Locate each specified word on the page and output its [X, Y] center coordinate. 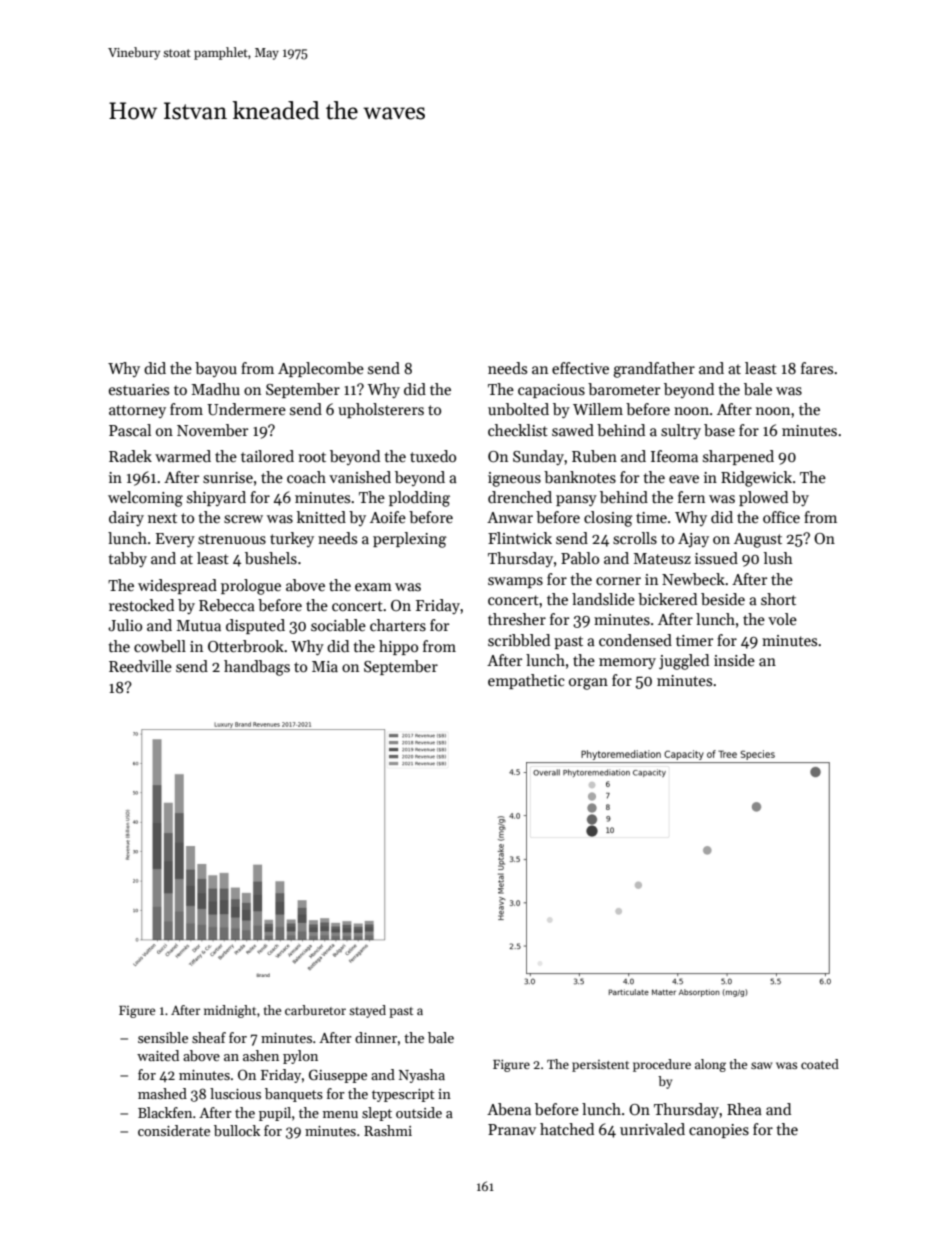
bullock [237, 1130]
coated [820, 1064]
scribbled [519, 640]
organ [588, 684]
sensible [163, 1037]
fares [817, 368]
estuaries [139, 389]
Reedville [140, 666]
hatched [567, 1129]
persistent [600, 1066]
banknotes [580, 477]
